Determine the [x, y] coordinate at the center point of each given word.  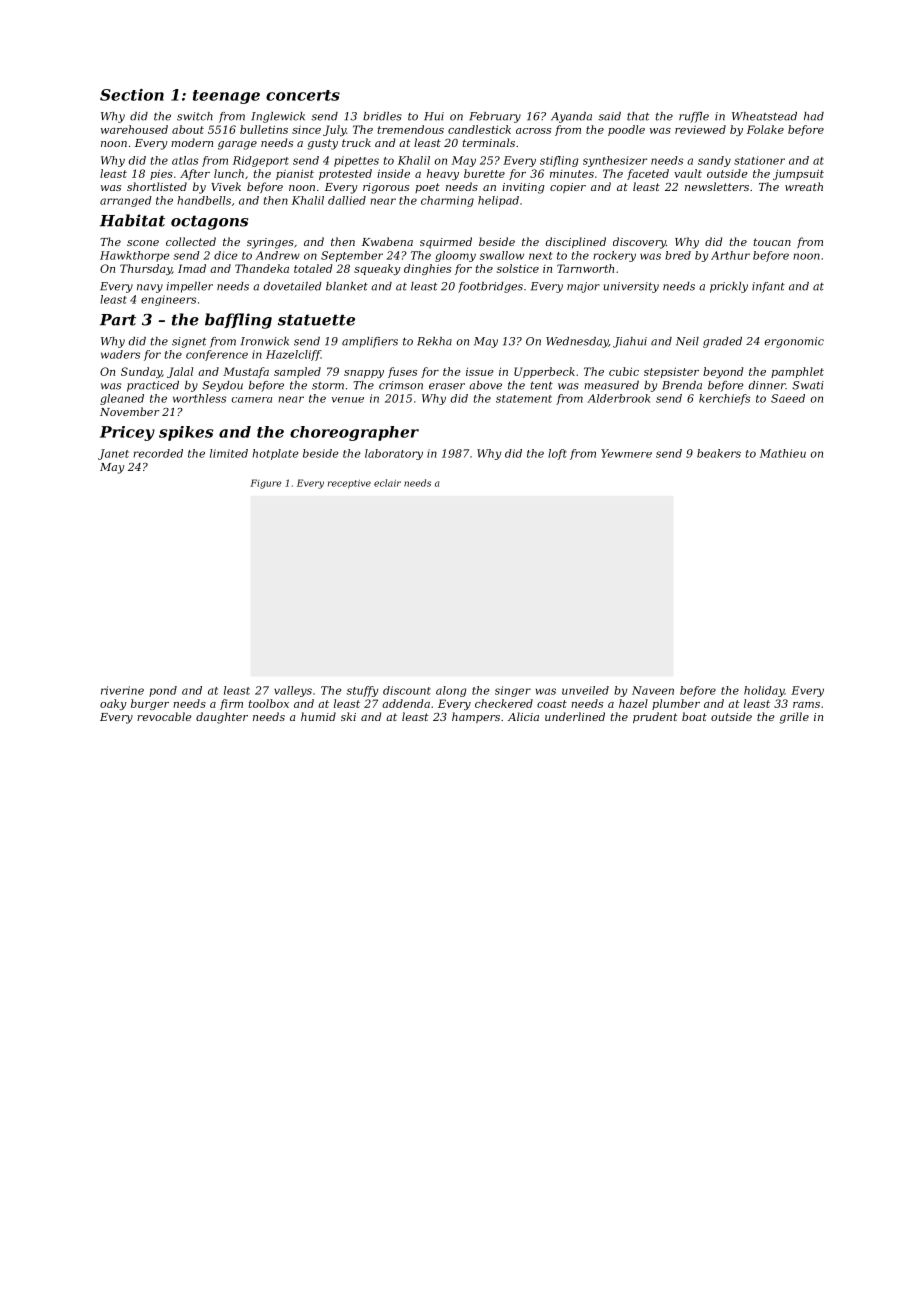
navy [150, 288]
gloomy [455, 256]
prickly [729, 287]
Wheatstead [764, 116]
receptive [349, 484]
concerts [303, 95]
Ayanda [571, 117]
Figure [266, 484]
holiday [764, 691]
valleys [293, 691]
